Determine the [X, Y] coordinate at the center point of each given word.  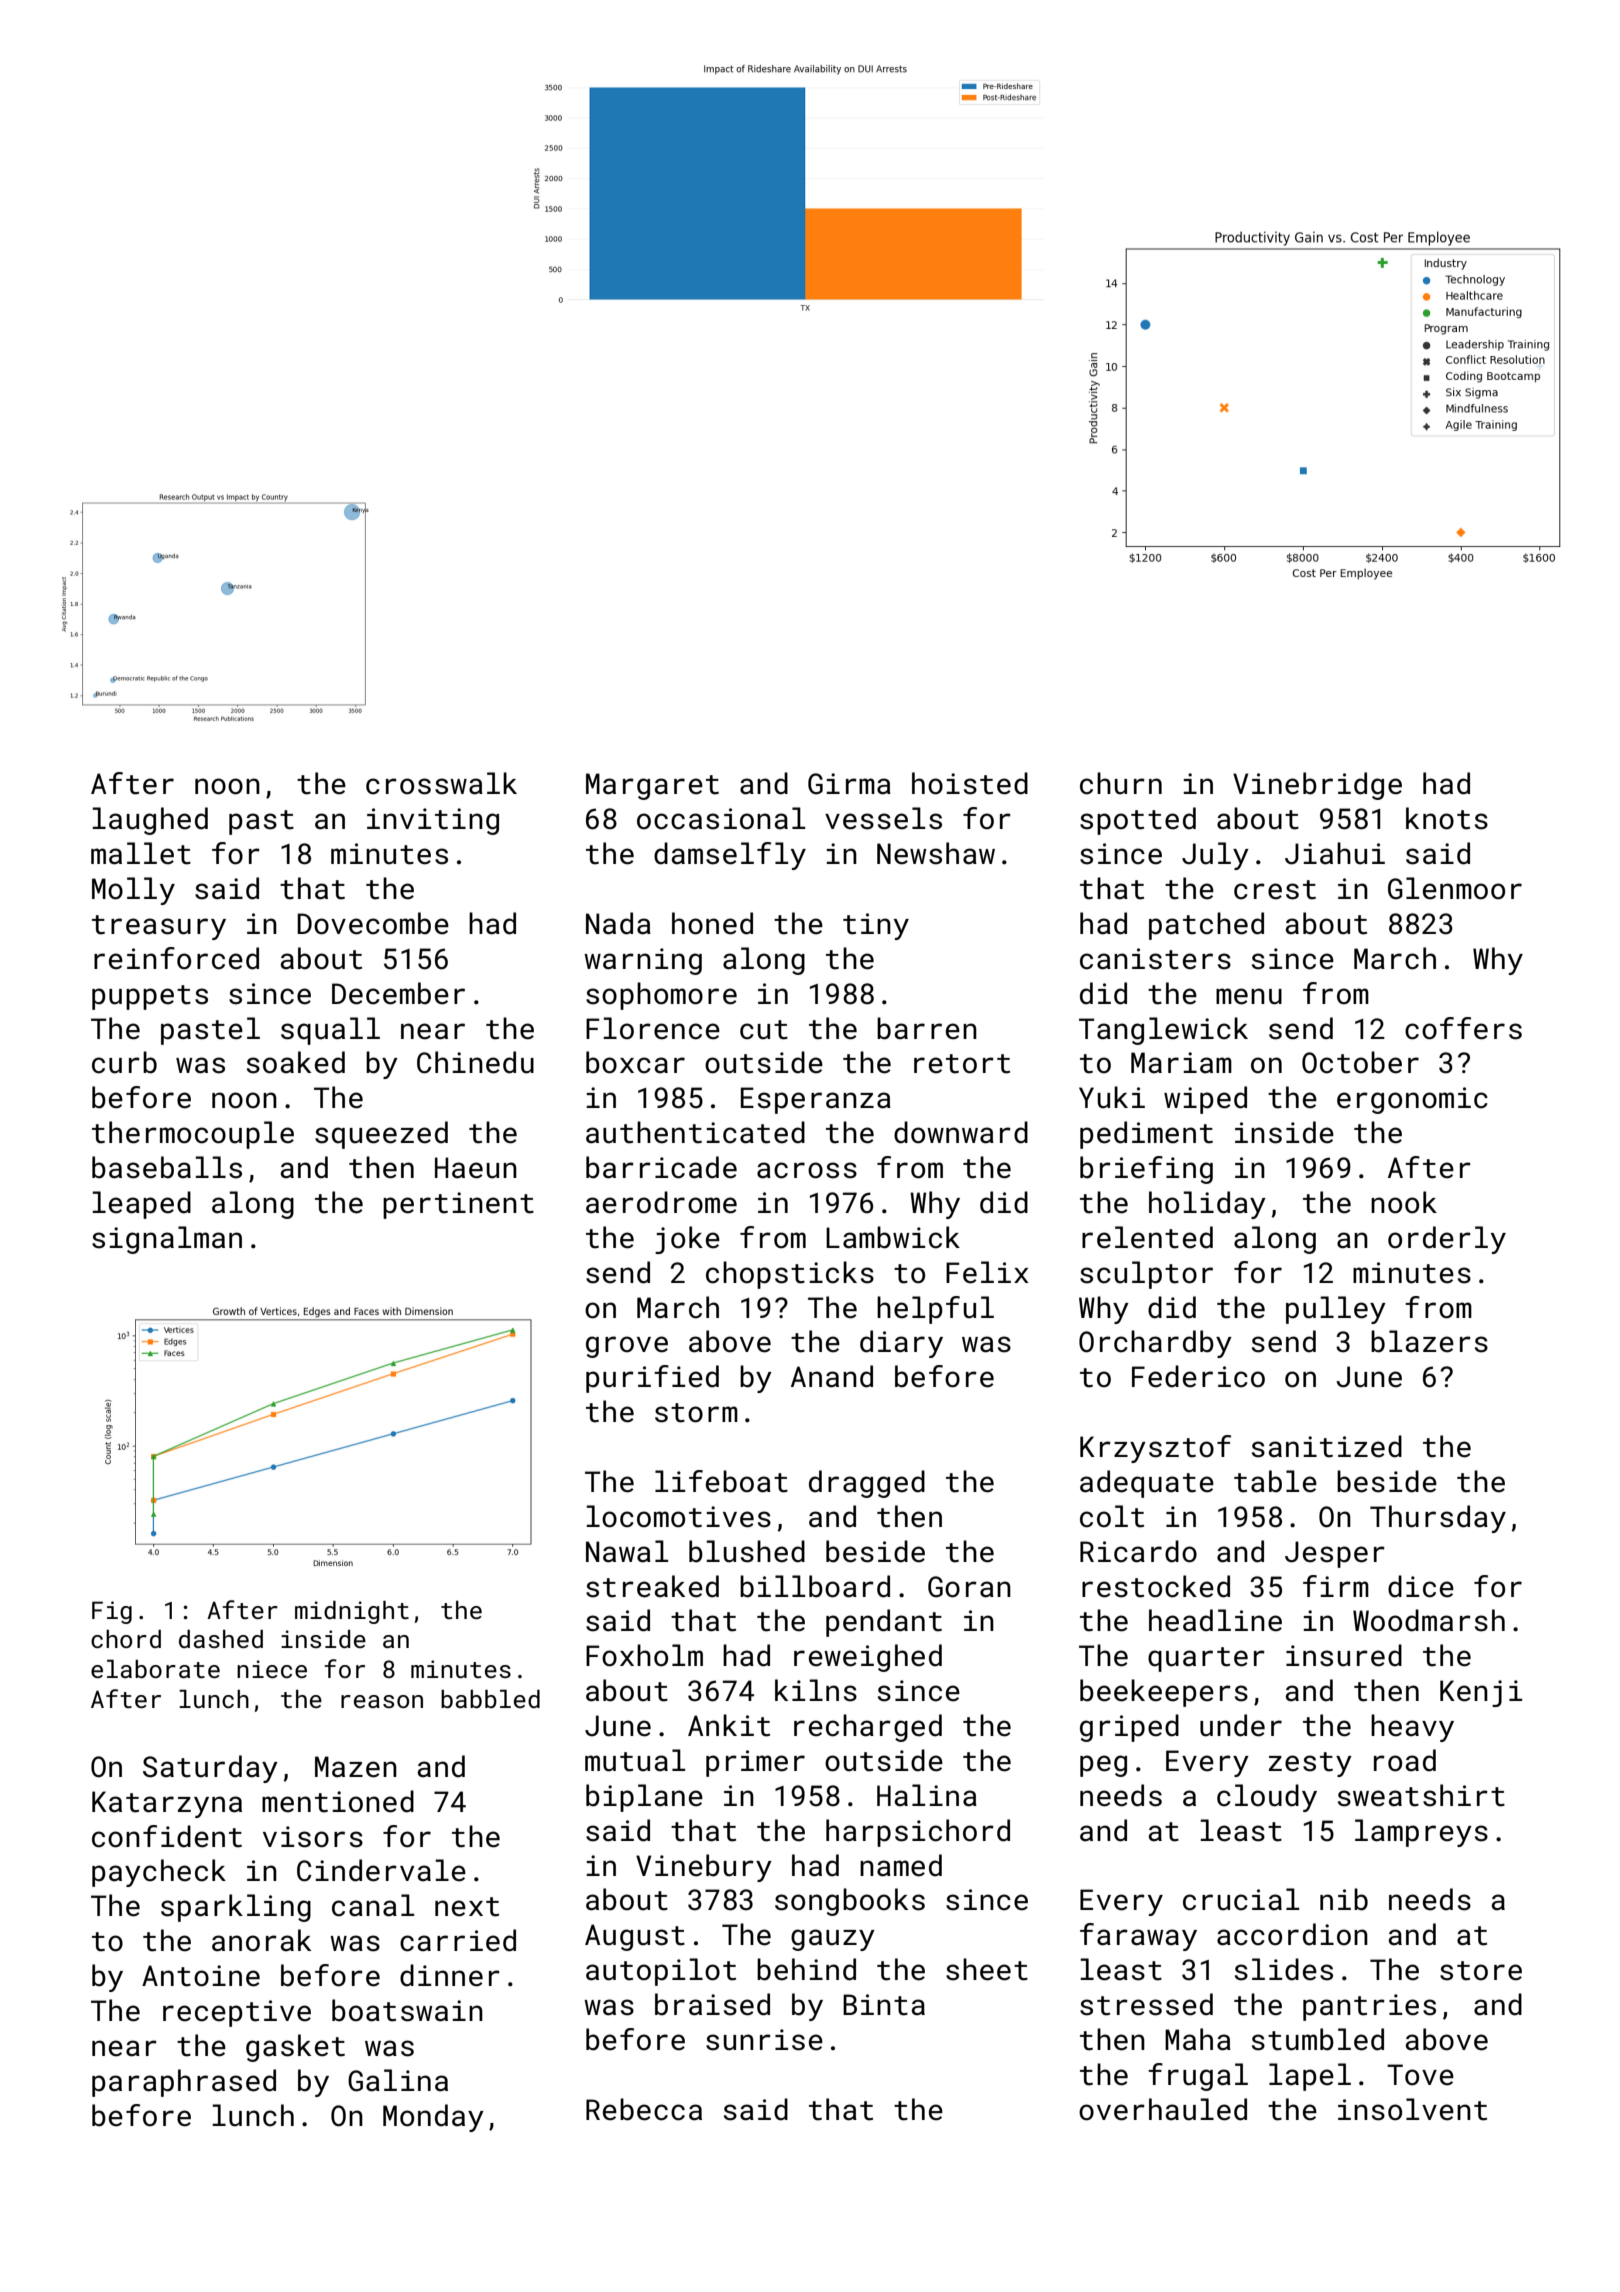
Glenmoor [1455, 888]
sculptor [1146, 1275]
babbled [490, 1699]
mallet [141, 853]
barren [927, 1028]
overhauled [1163, 2109]
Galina [398, 2080]
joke [687, 1240]
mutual [635, 1760]
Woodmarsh [1429, 1620]
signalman [167, 1240]
